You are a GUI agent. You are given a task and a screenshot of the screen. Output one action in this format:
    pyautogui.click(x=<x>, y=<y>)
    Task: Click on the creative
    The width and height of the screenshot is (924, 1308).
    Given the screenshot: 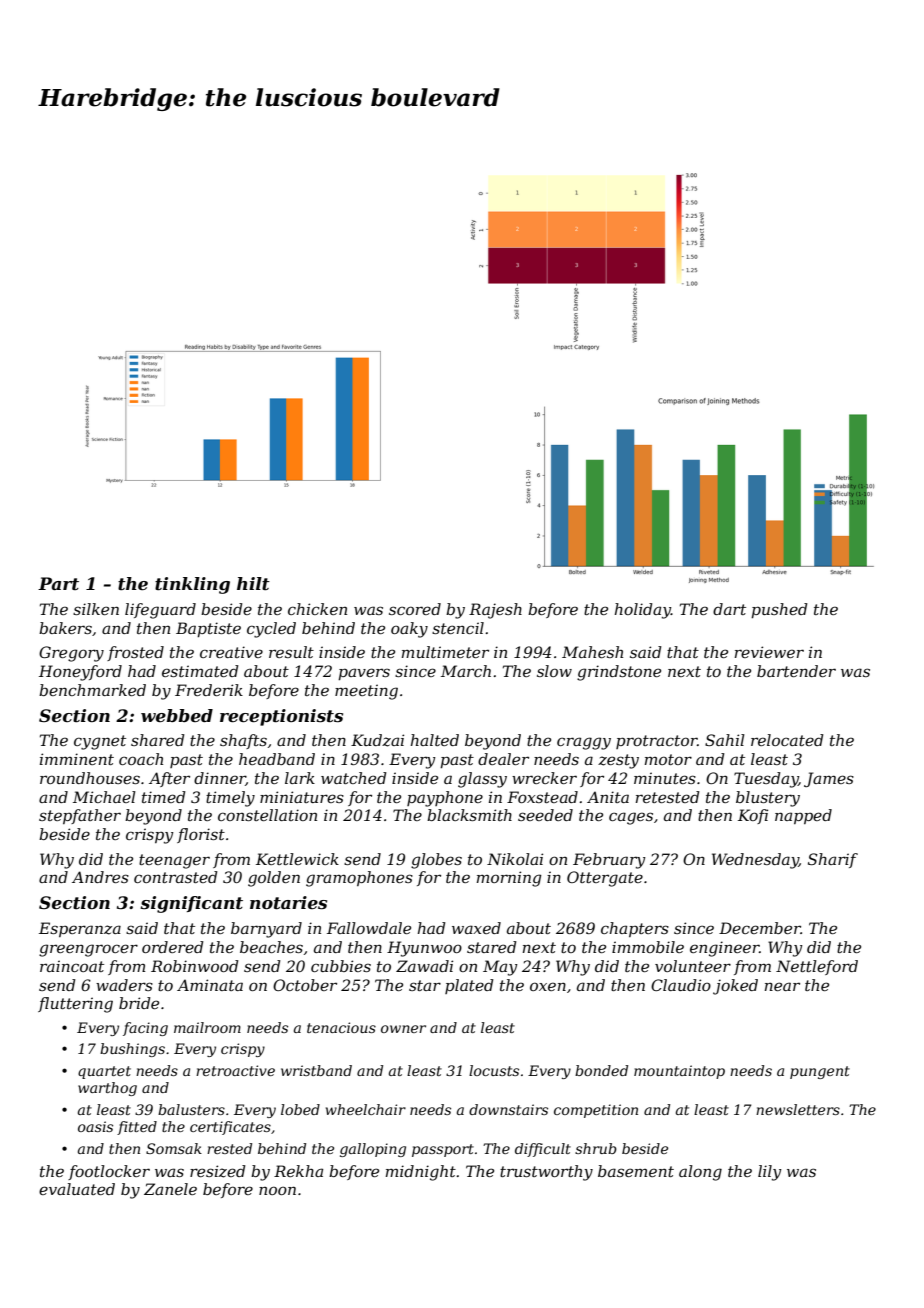 What is the action you would take?
    pyautogui.click(x=231, y=652)
